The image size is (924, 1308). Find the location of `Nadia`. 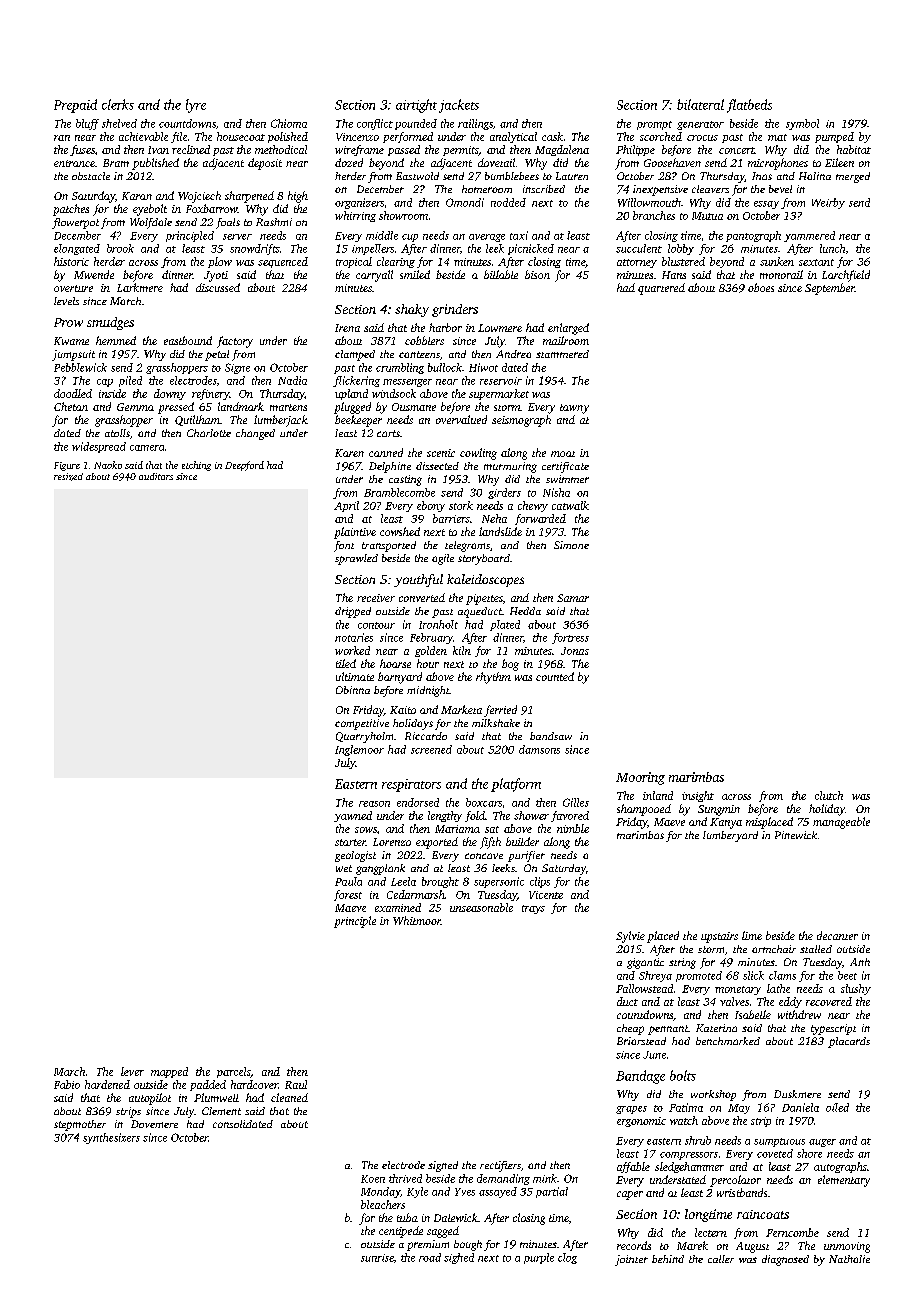

Nadia is located at coordinates (292, 380).
